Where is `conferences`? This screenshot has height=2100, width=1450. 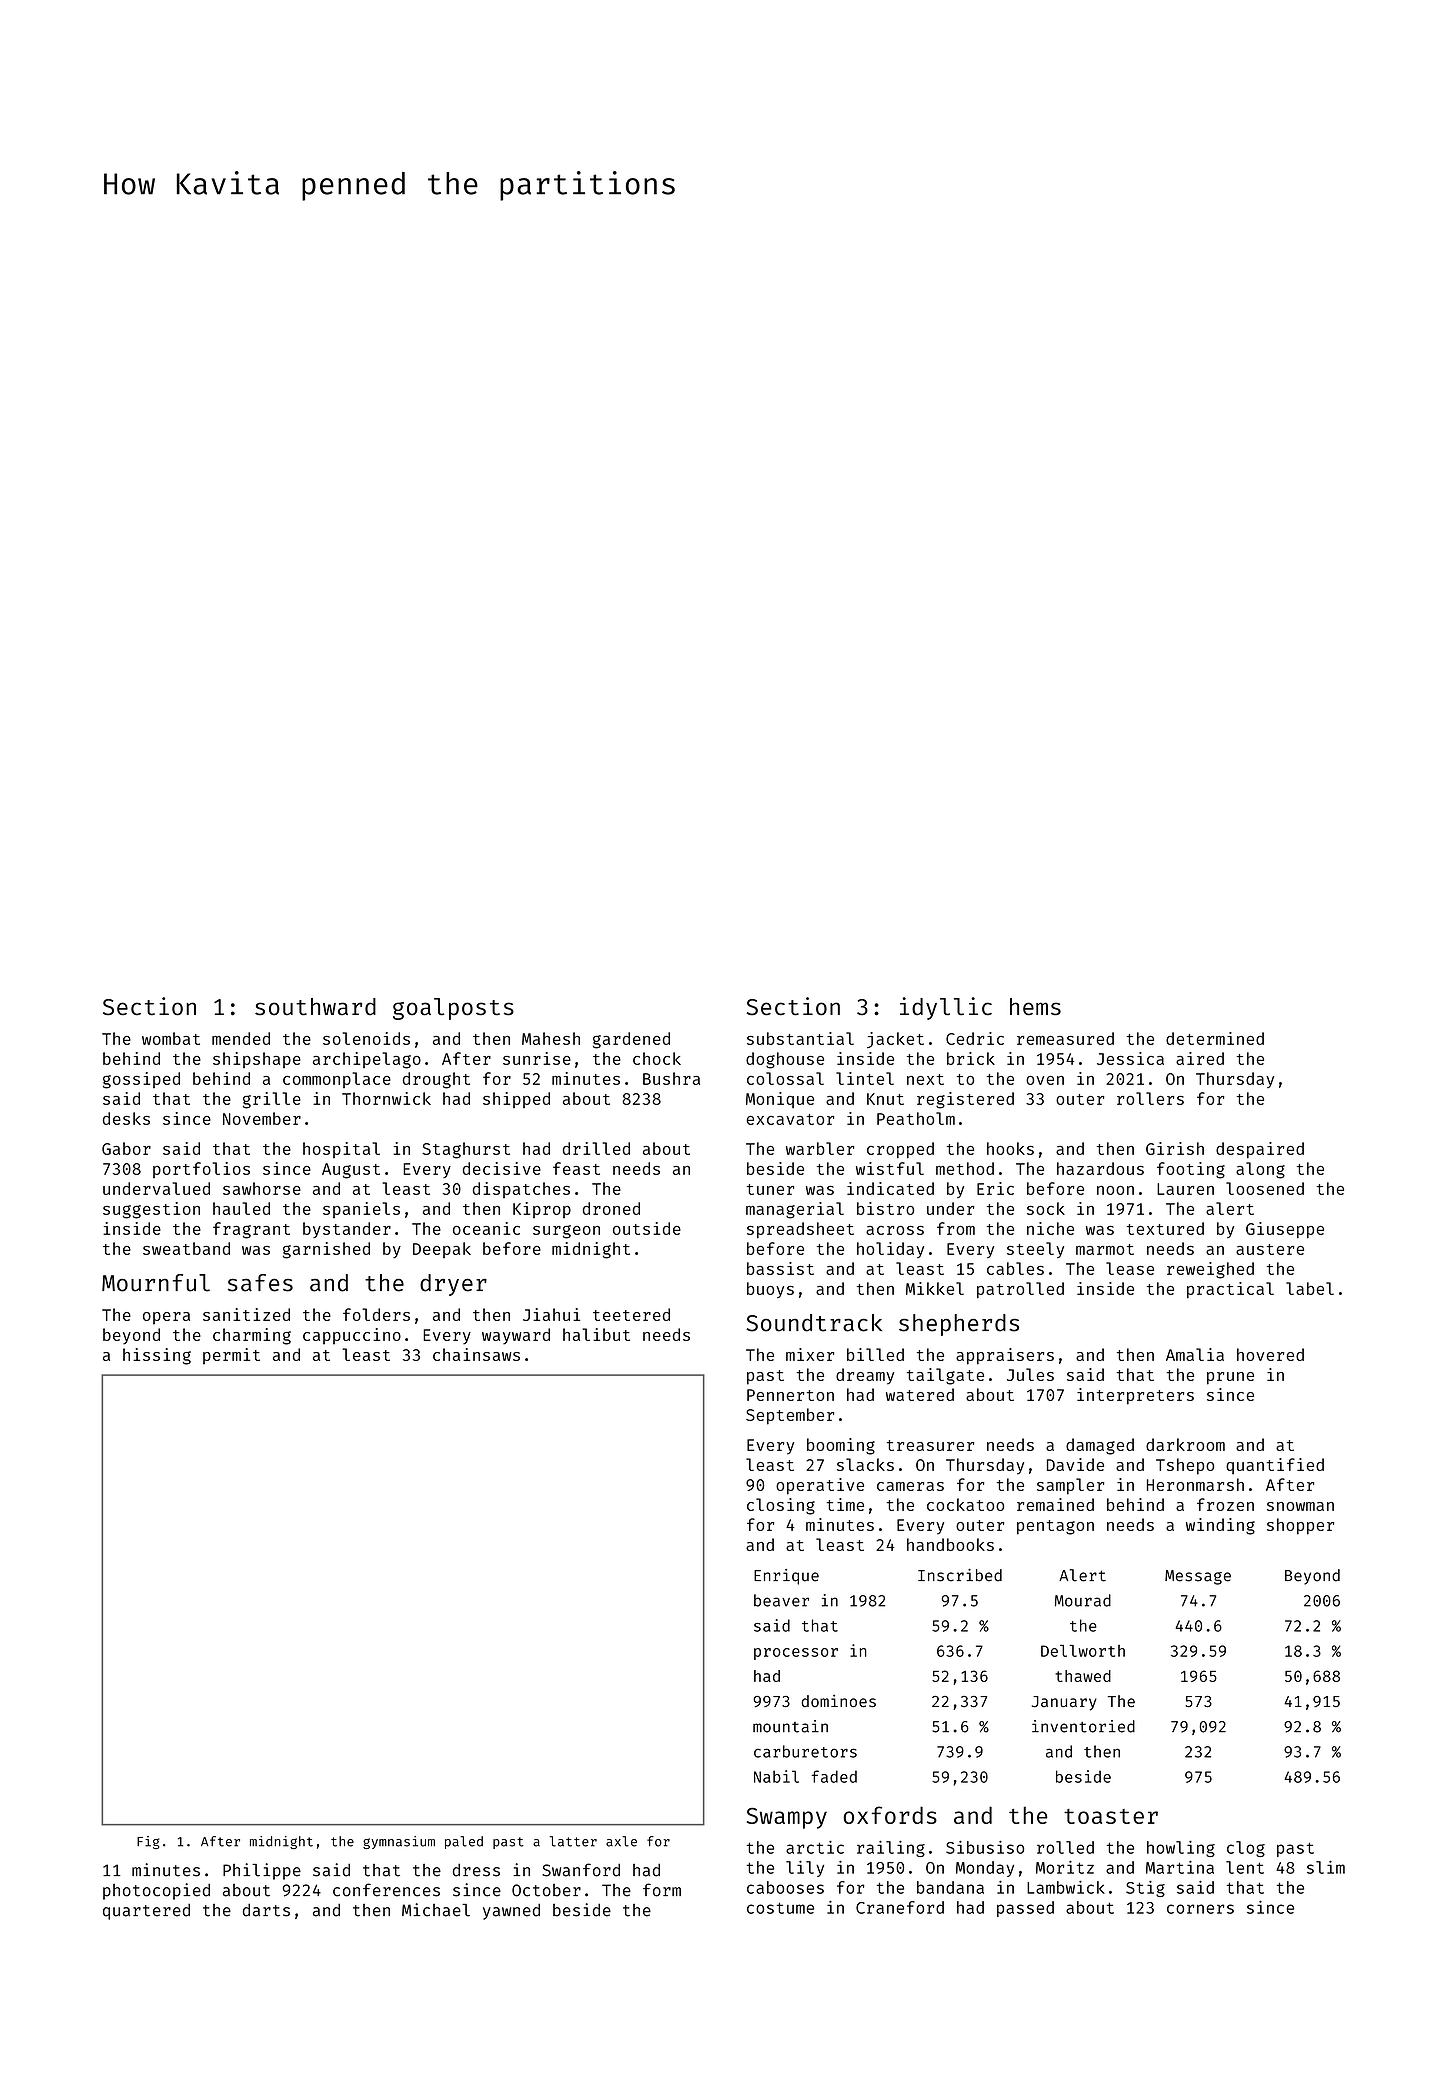 conferences is located at coordinates (386, 1890).
